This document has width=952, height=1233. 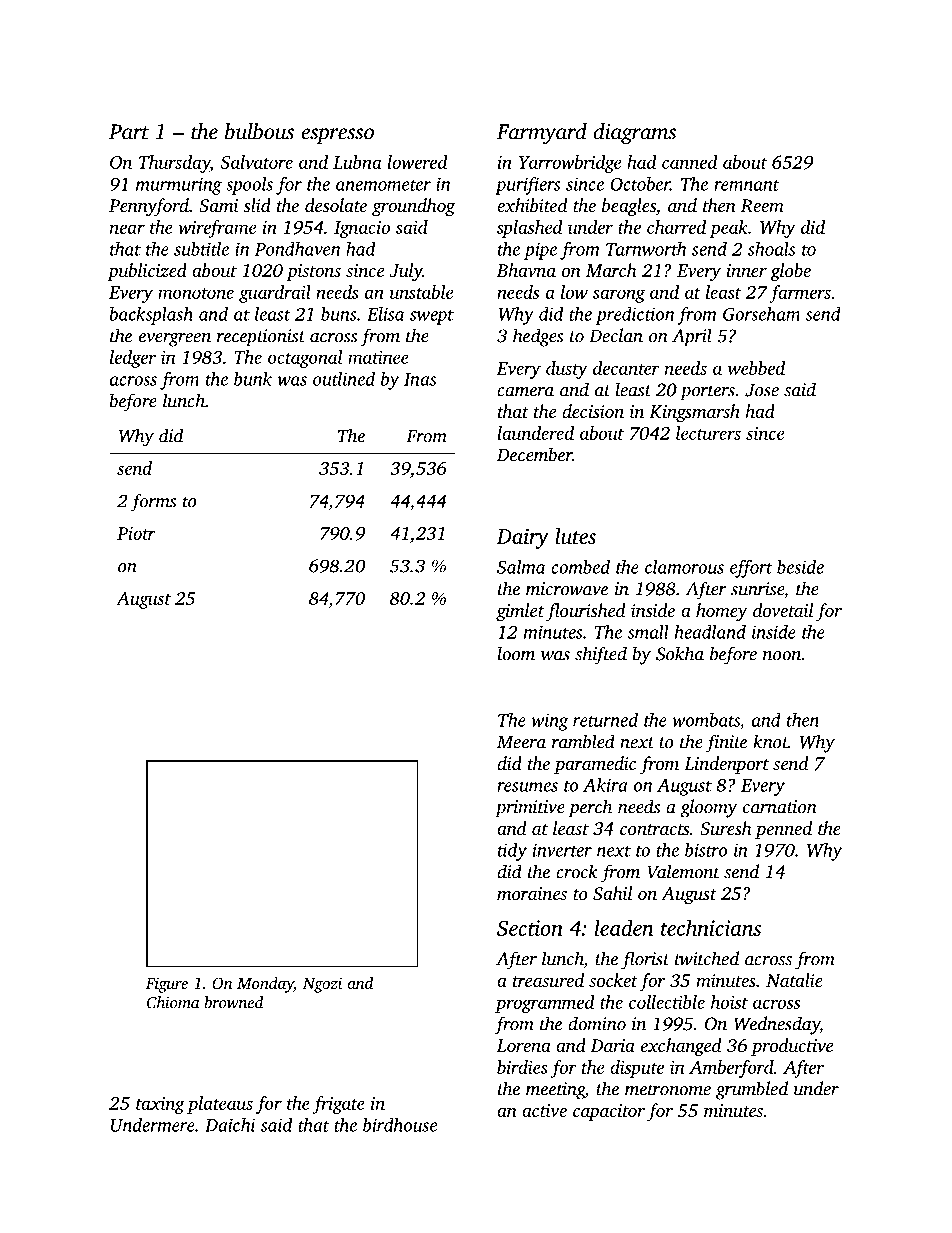 I want to click on diagrams, so click(x=634, y=134).
